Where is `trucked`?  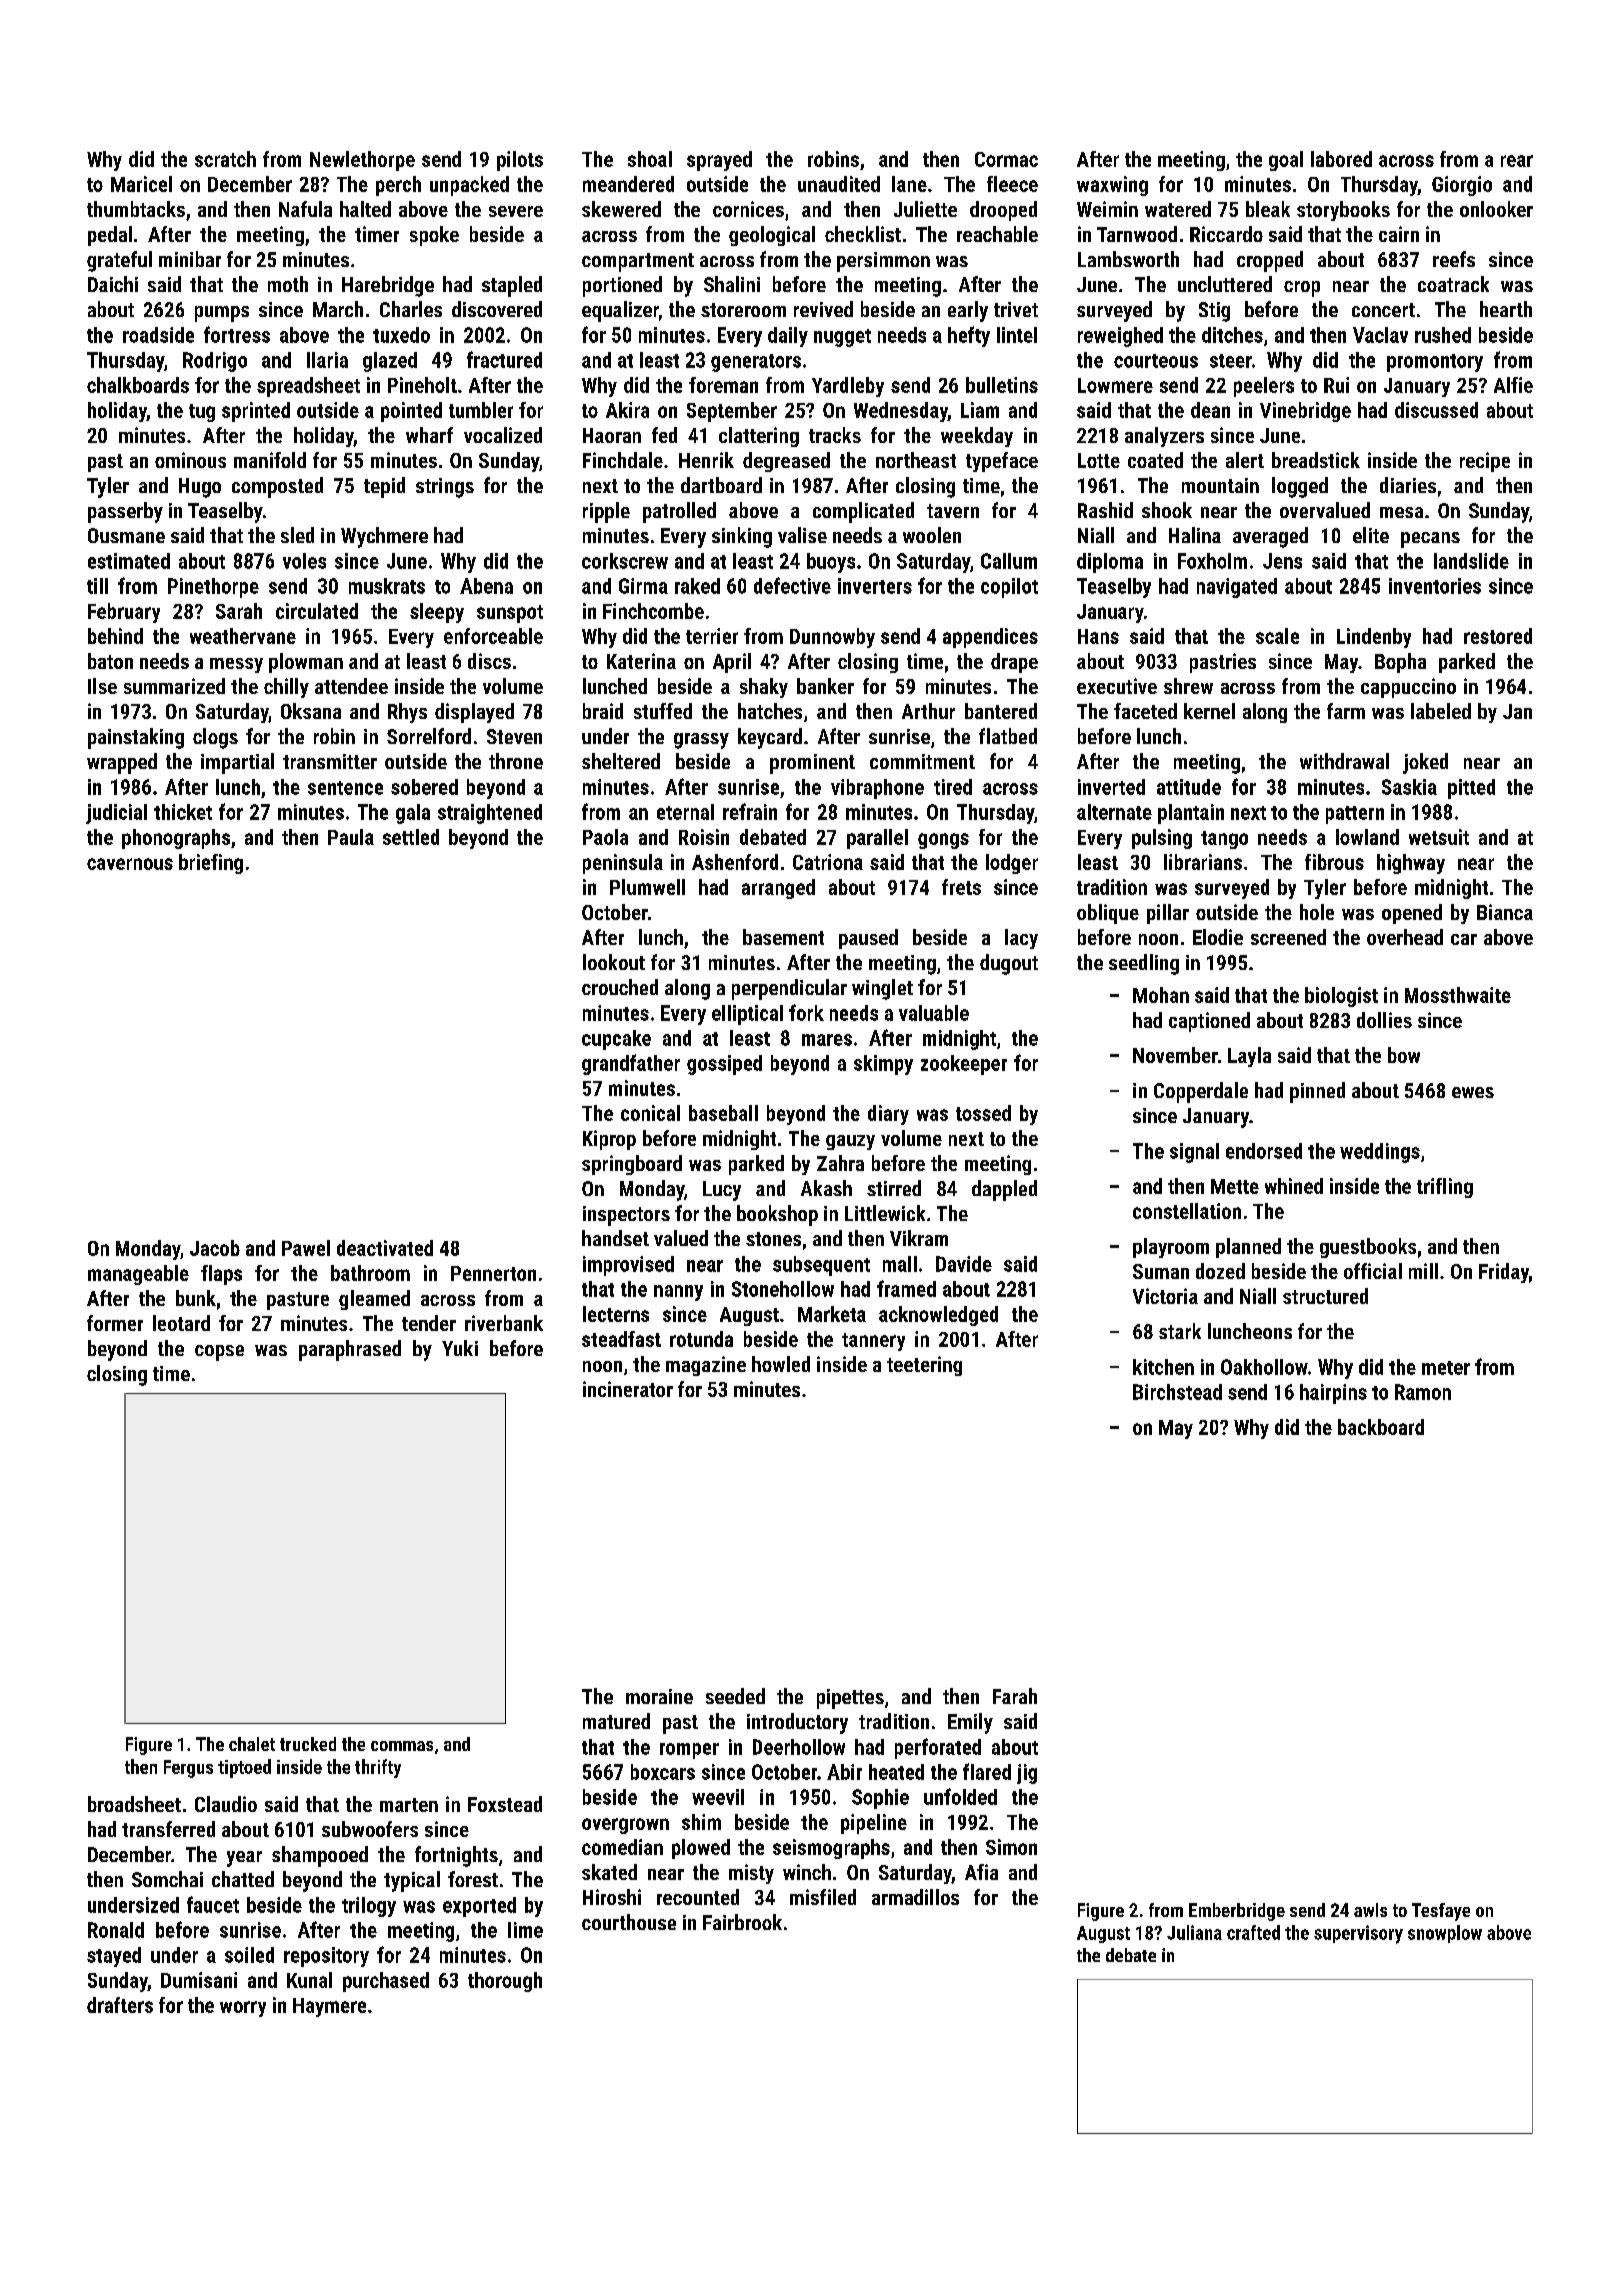
trucked is located at coordinates (308, 1744).
